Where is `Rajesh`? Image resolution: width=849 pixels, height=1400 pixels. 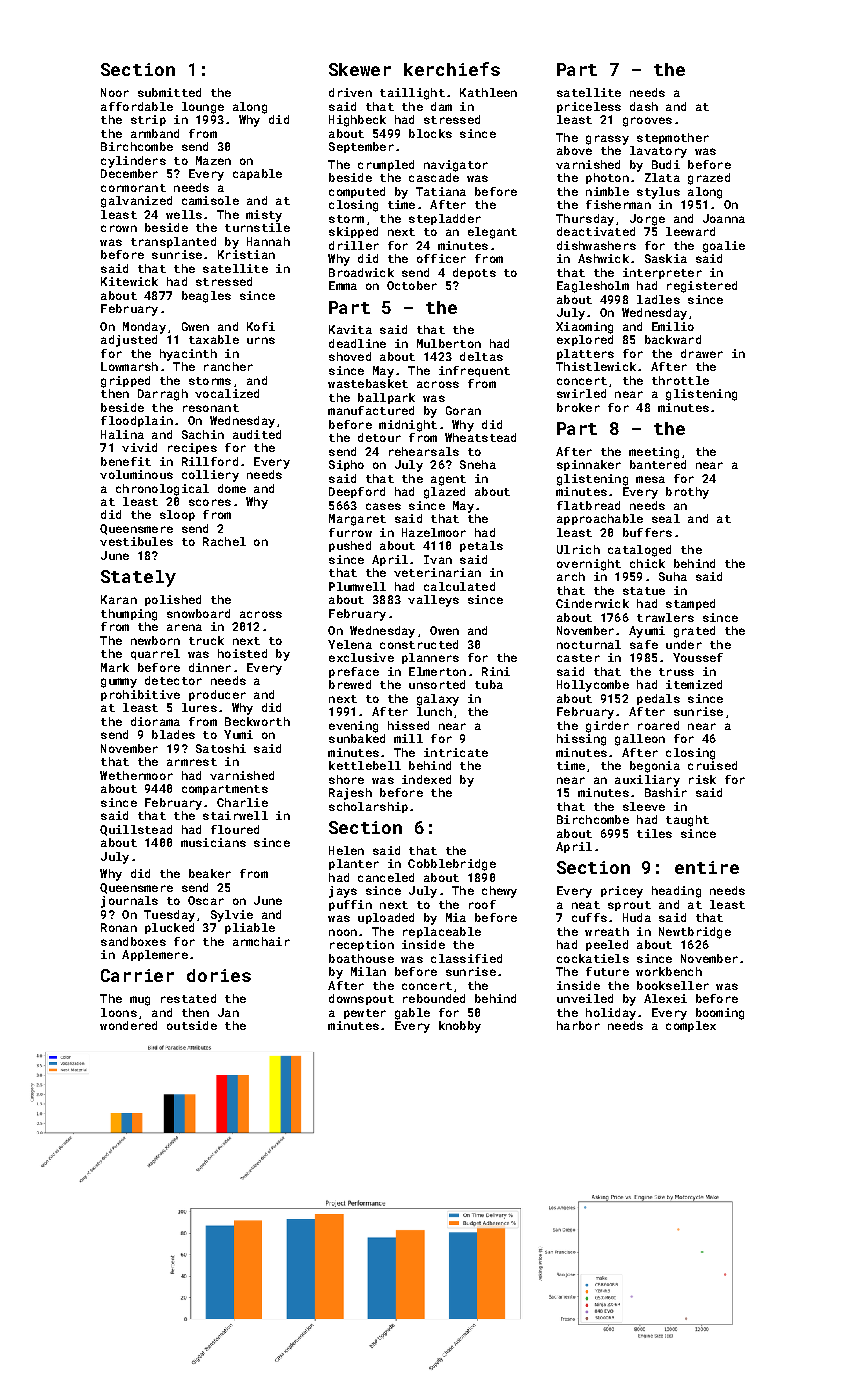 Rajesh is located at coordinates (350, 794).
